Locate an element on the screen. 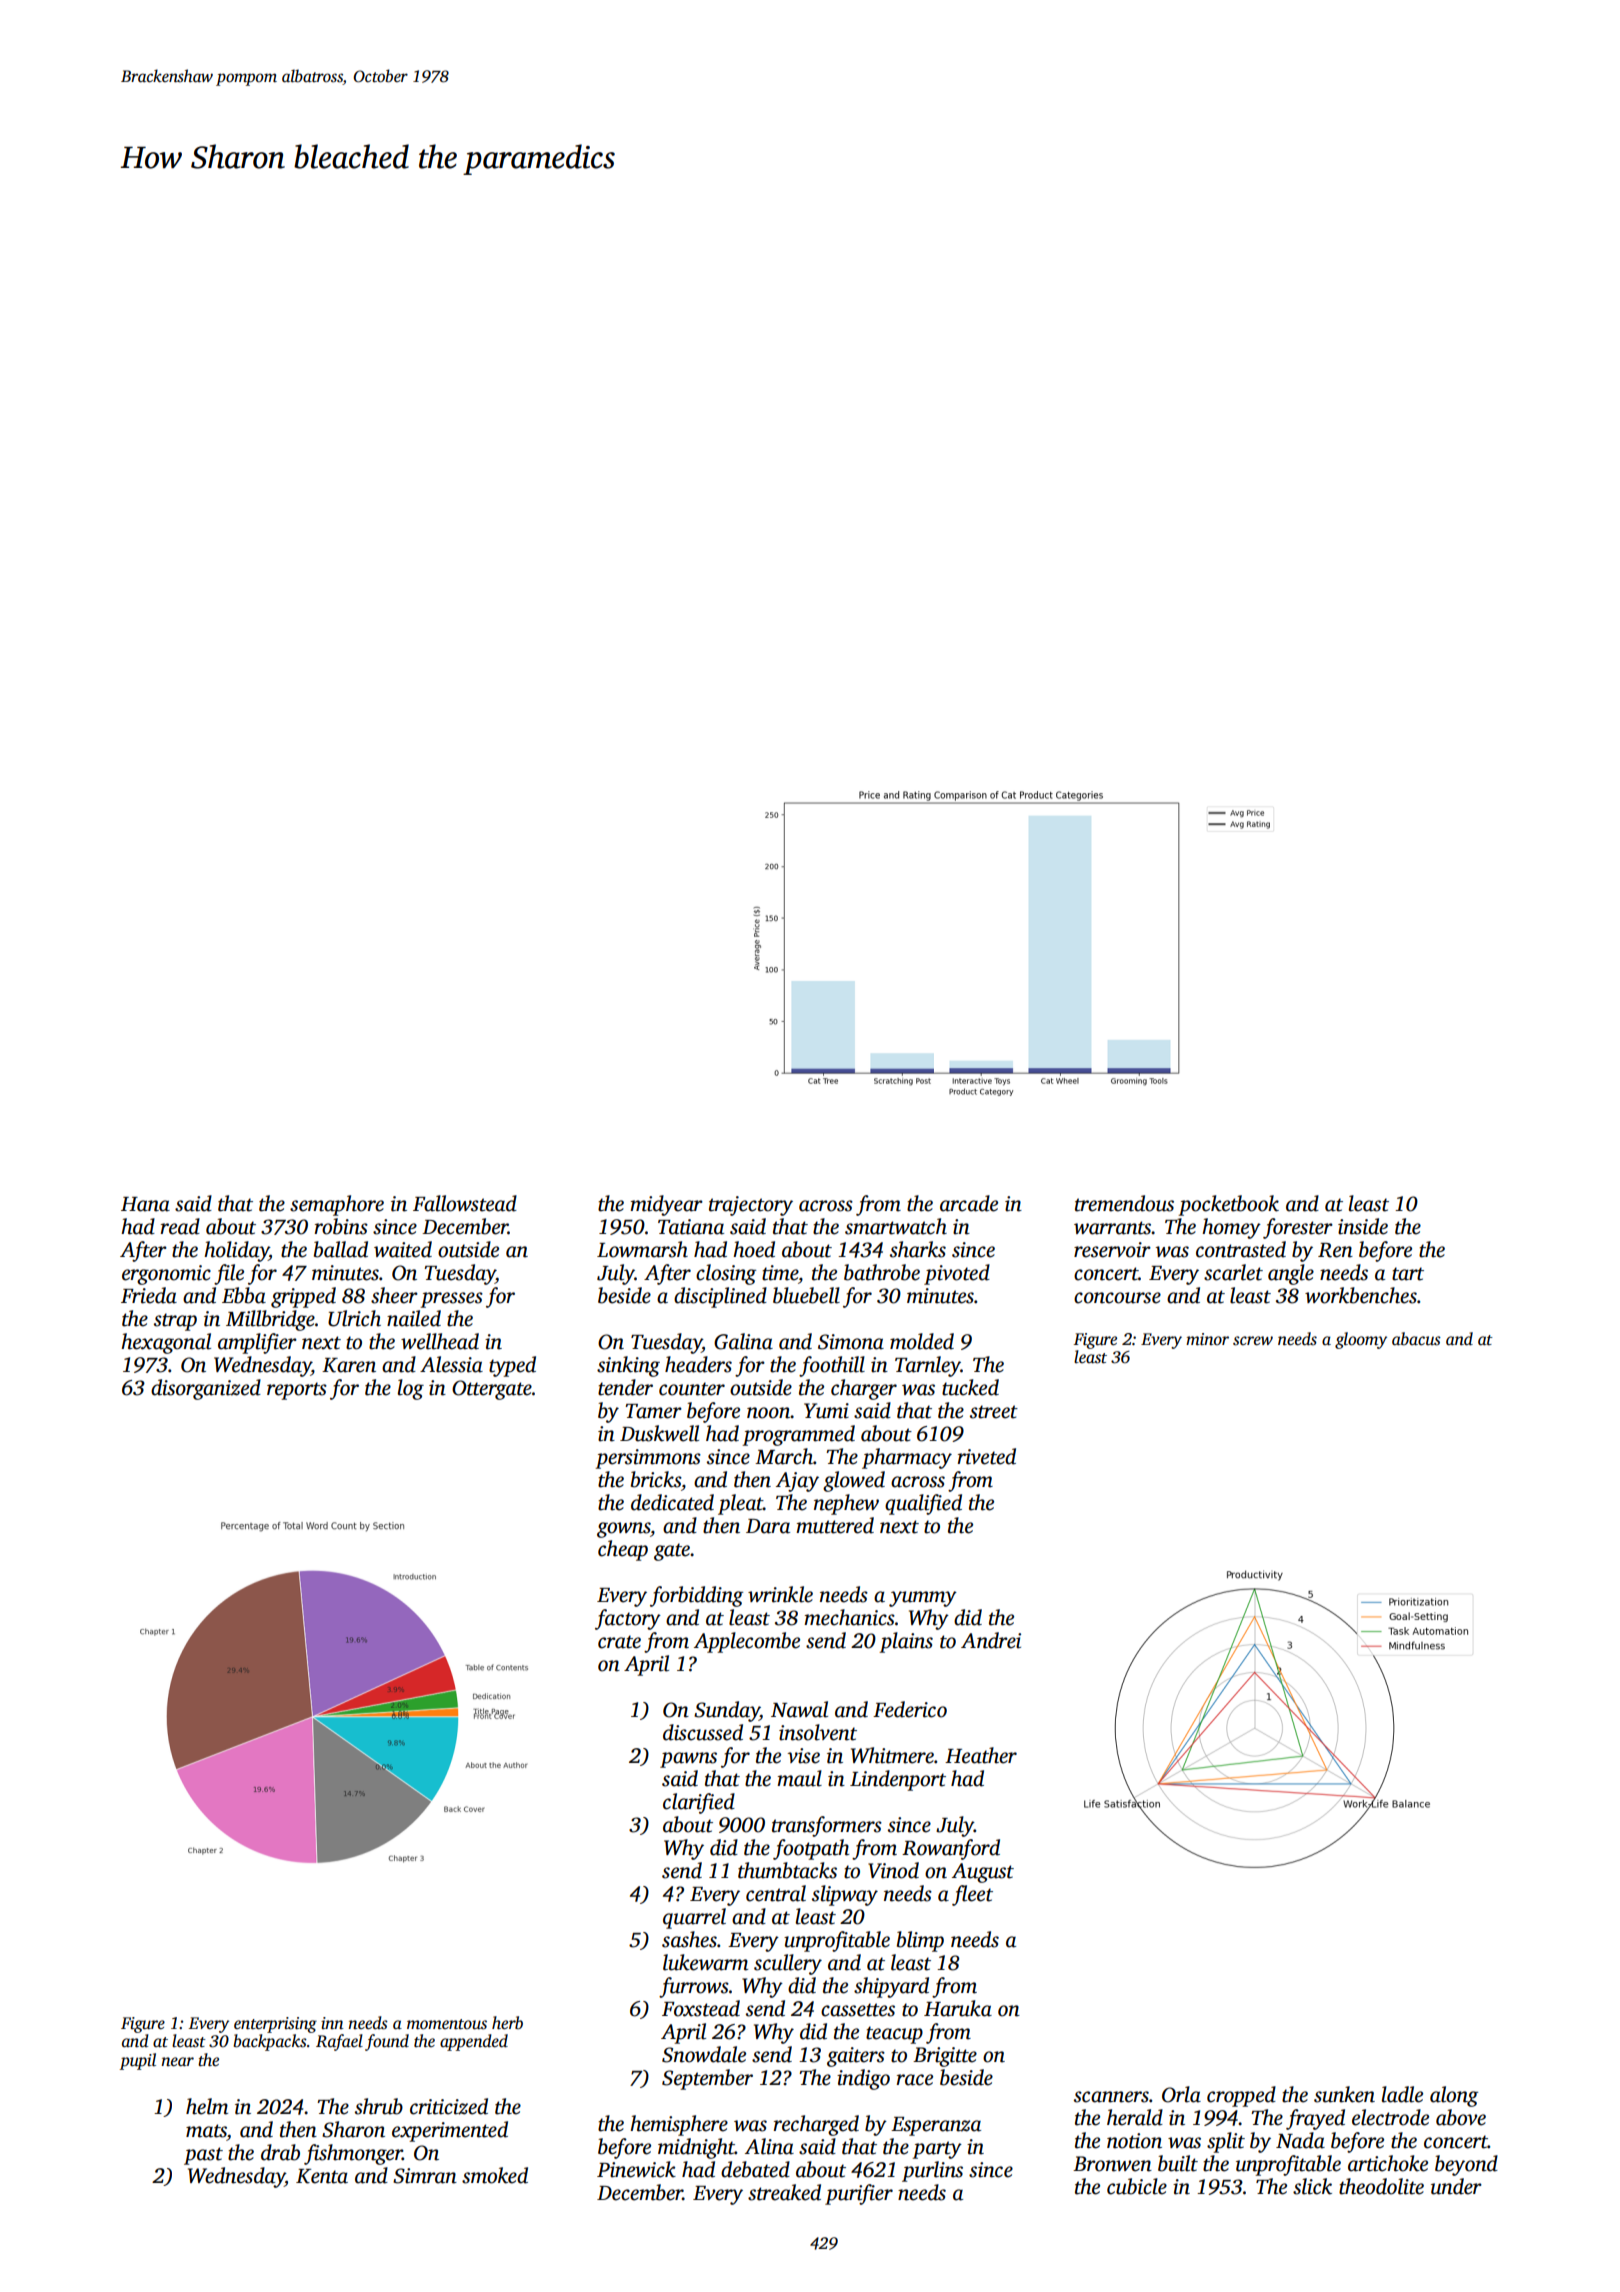 The image size is (1620, 2292). qualified is located at coordinates (923, 1504).
